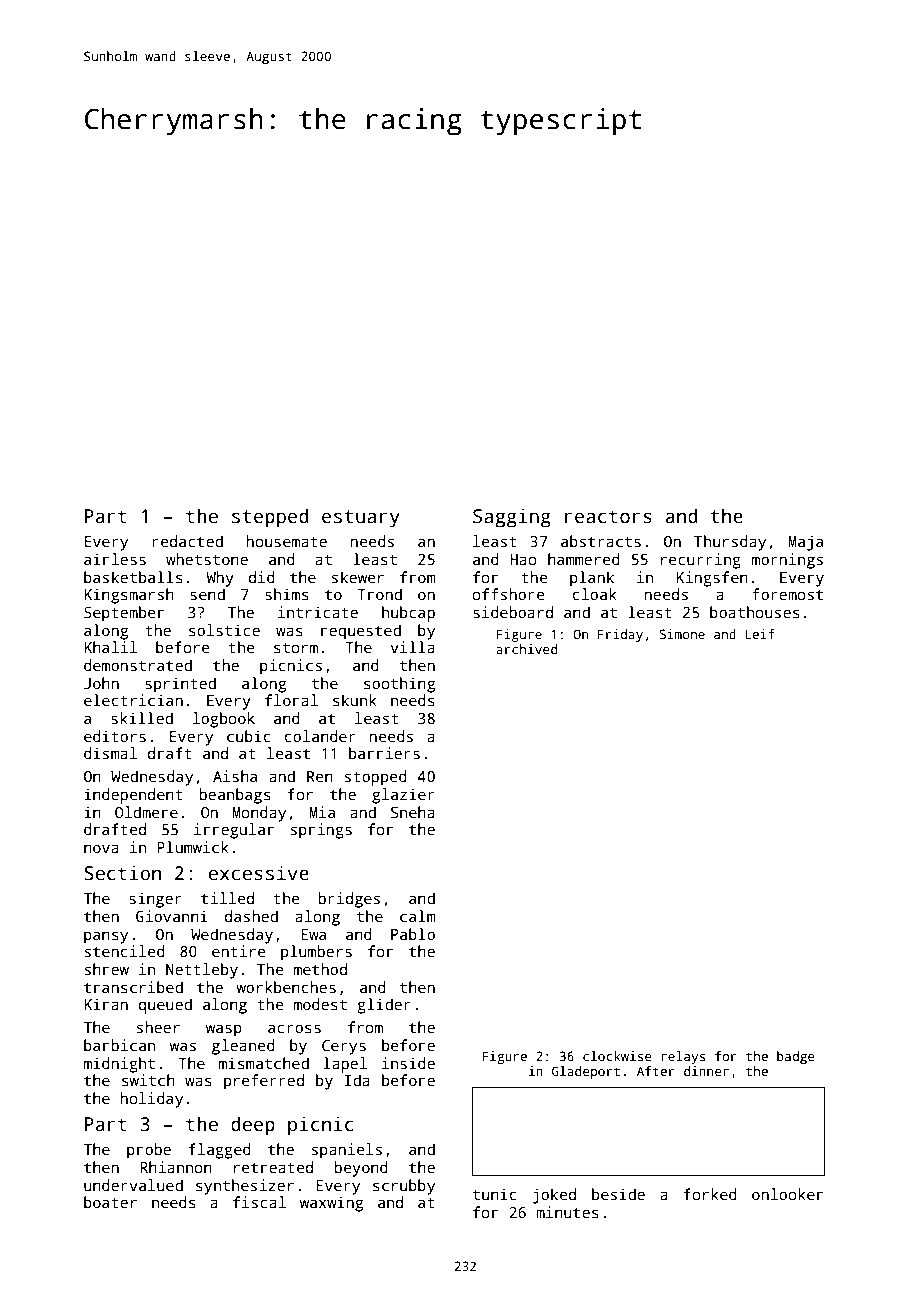  Describe the element at coordinates (187, 541) in the document. I see `redacted` at that location.
